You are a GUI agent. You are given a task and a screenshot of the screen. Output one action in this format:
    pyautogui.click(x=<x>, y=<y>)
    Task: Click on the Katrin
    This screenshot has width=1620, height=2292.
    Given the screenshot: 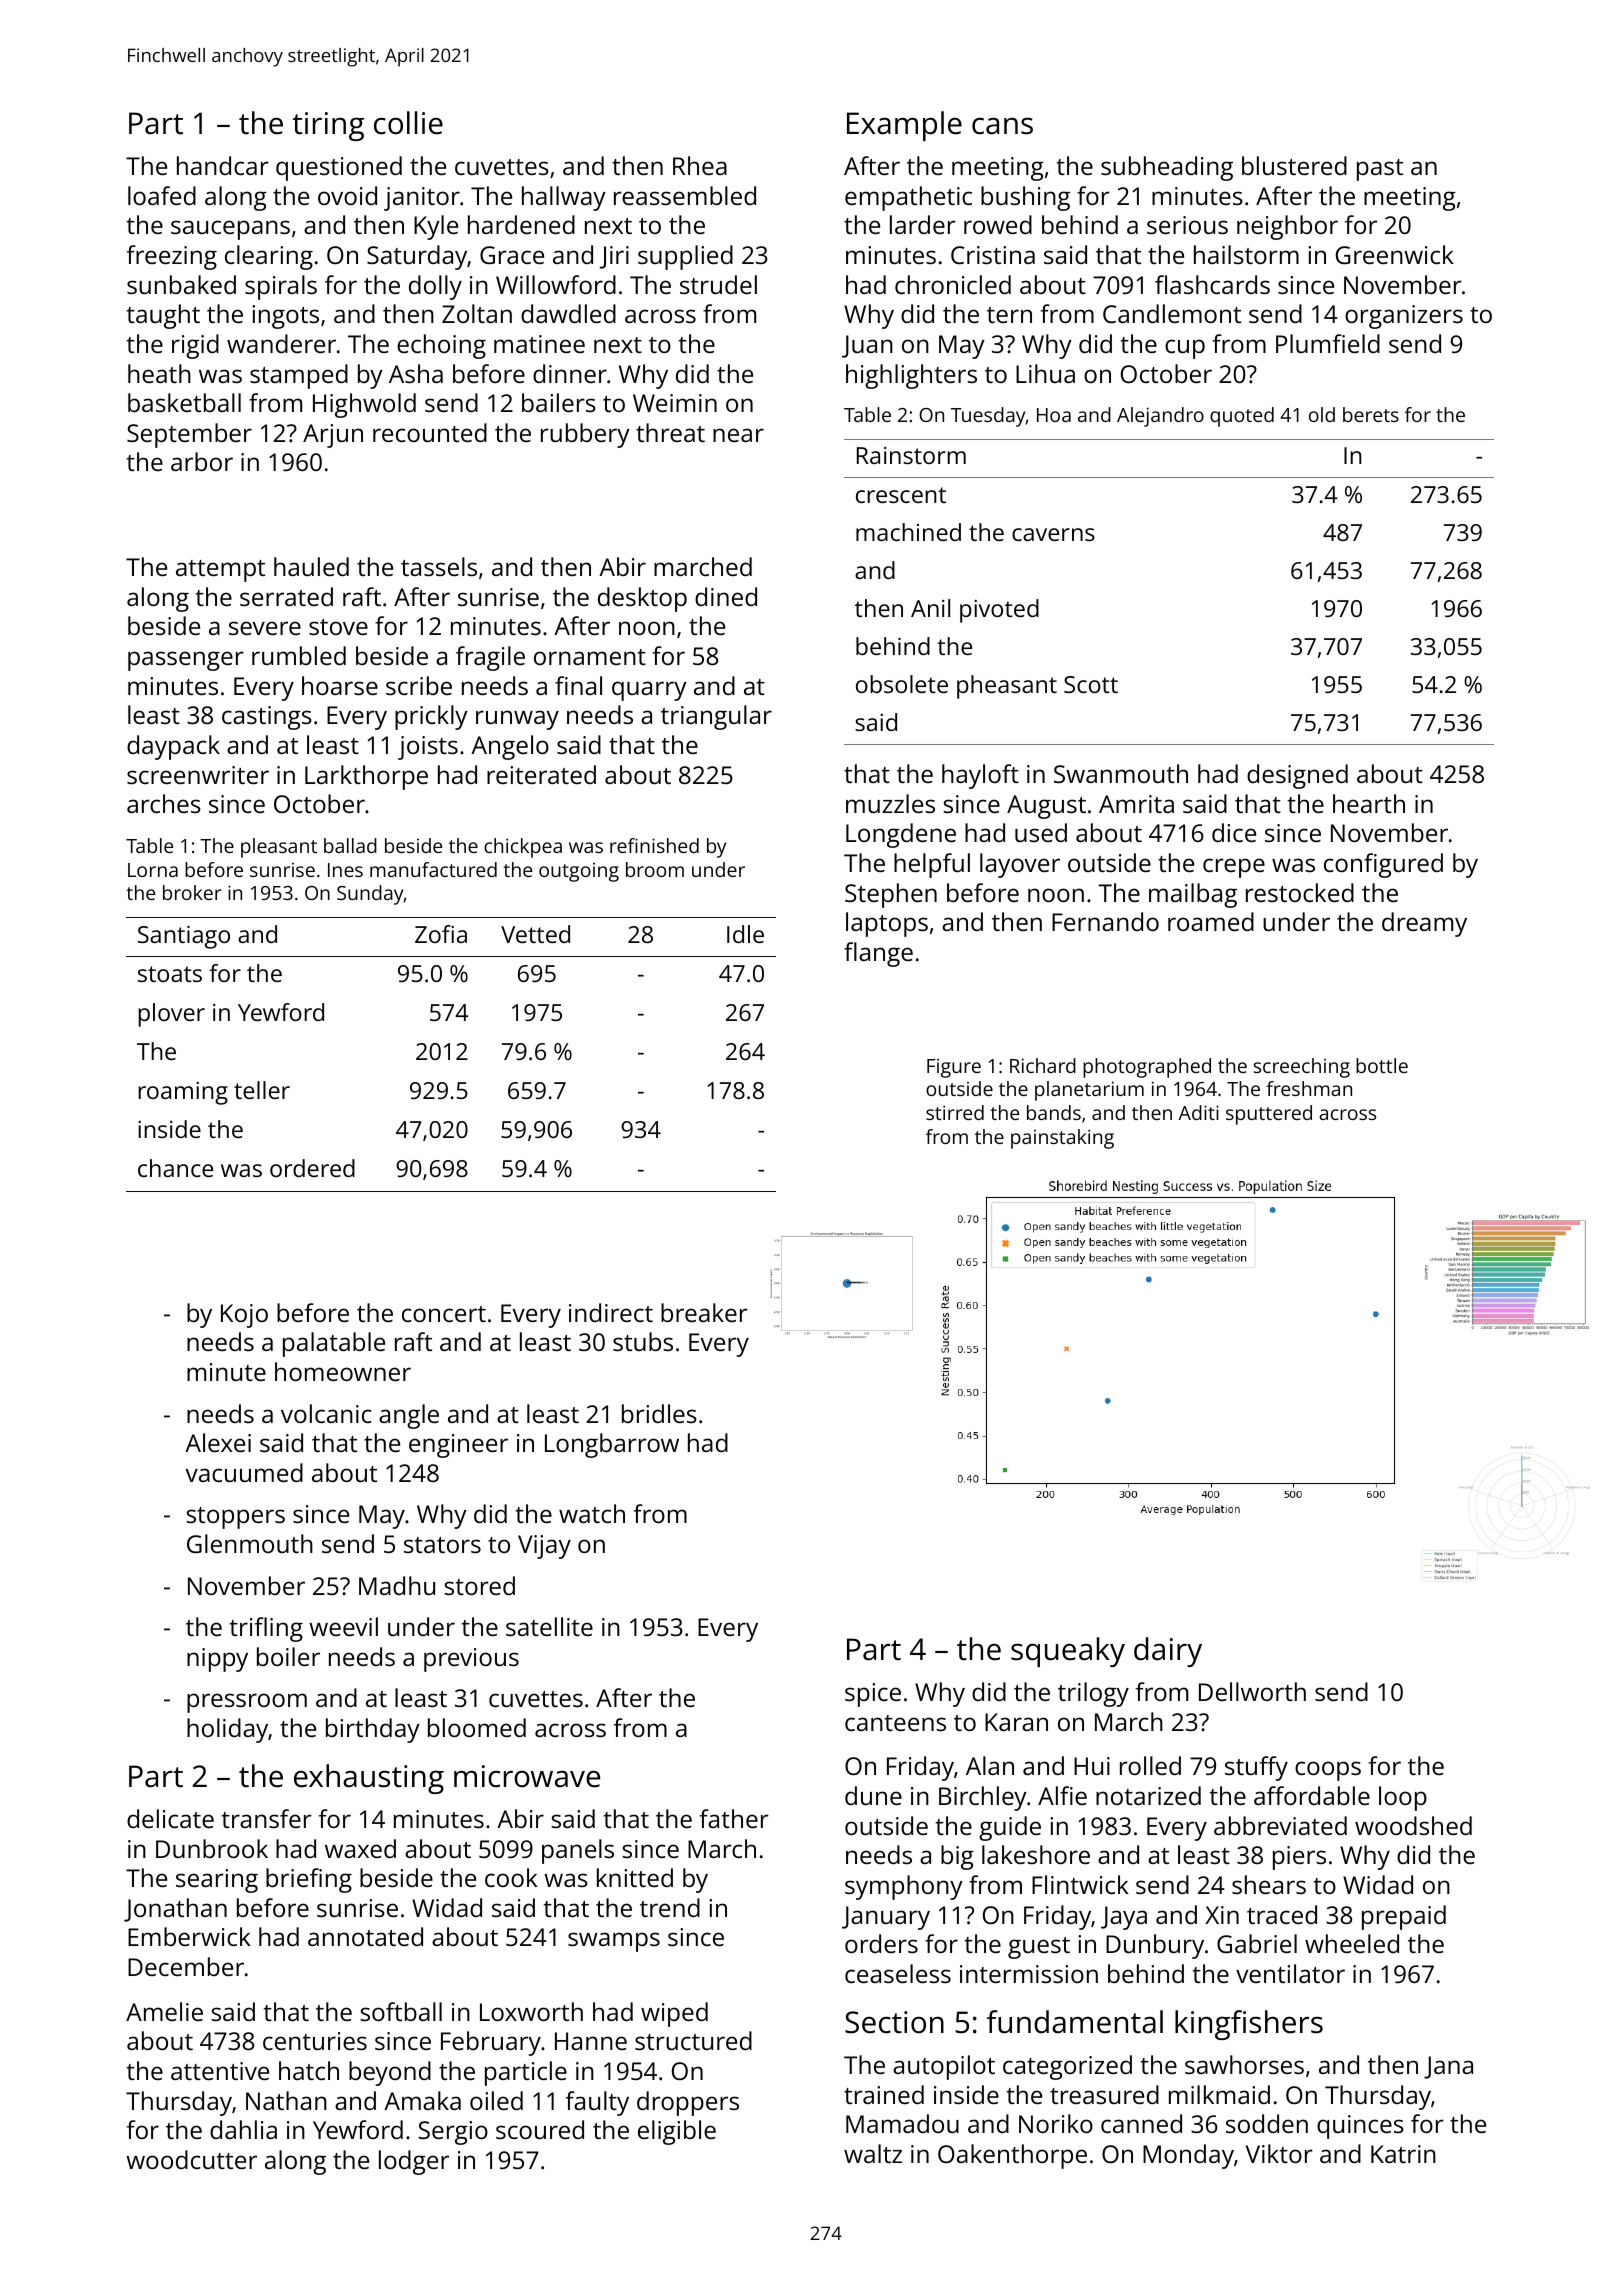 What is the action you would take?
    pyautogui.click(x=1403, y=2154)
